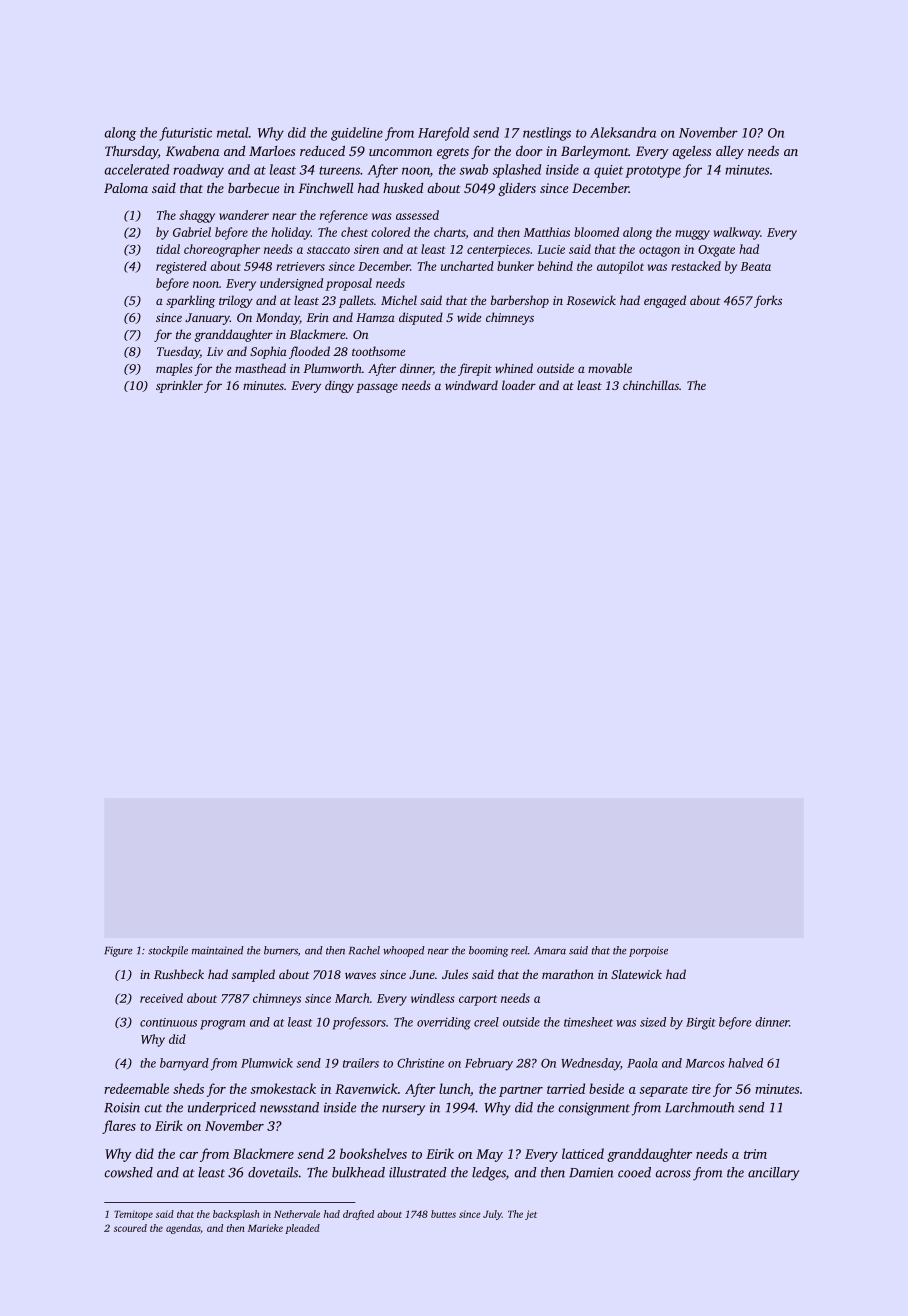 This screenshot has width=908, height=1316. I want to click on charts, so click(449, 232).
